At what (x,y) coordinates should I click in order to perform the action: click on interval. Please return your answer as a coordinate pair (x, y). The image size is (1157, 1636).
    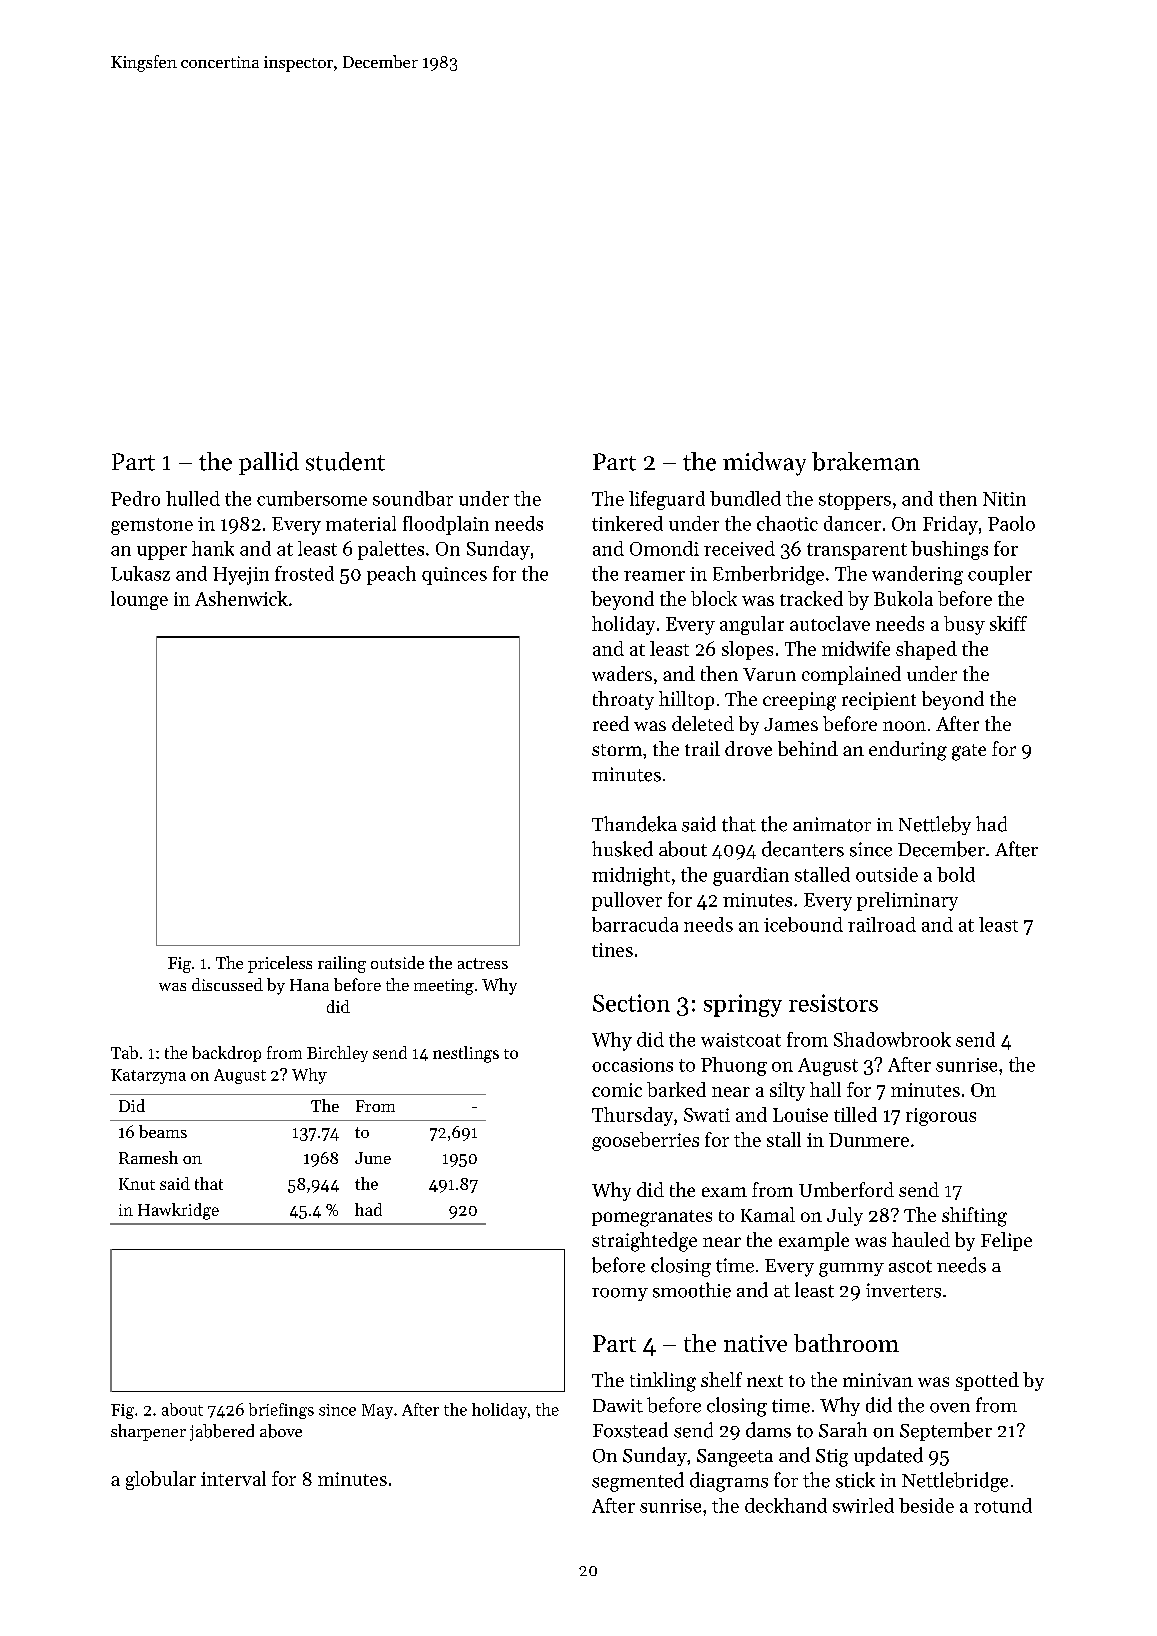
    Looking at the image, I should click on (233, 1478).
